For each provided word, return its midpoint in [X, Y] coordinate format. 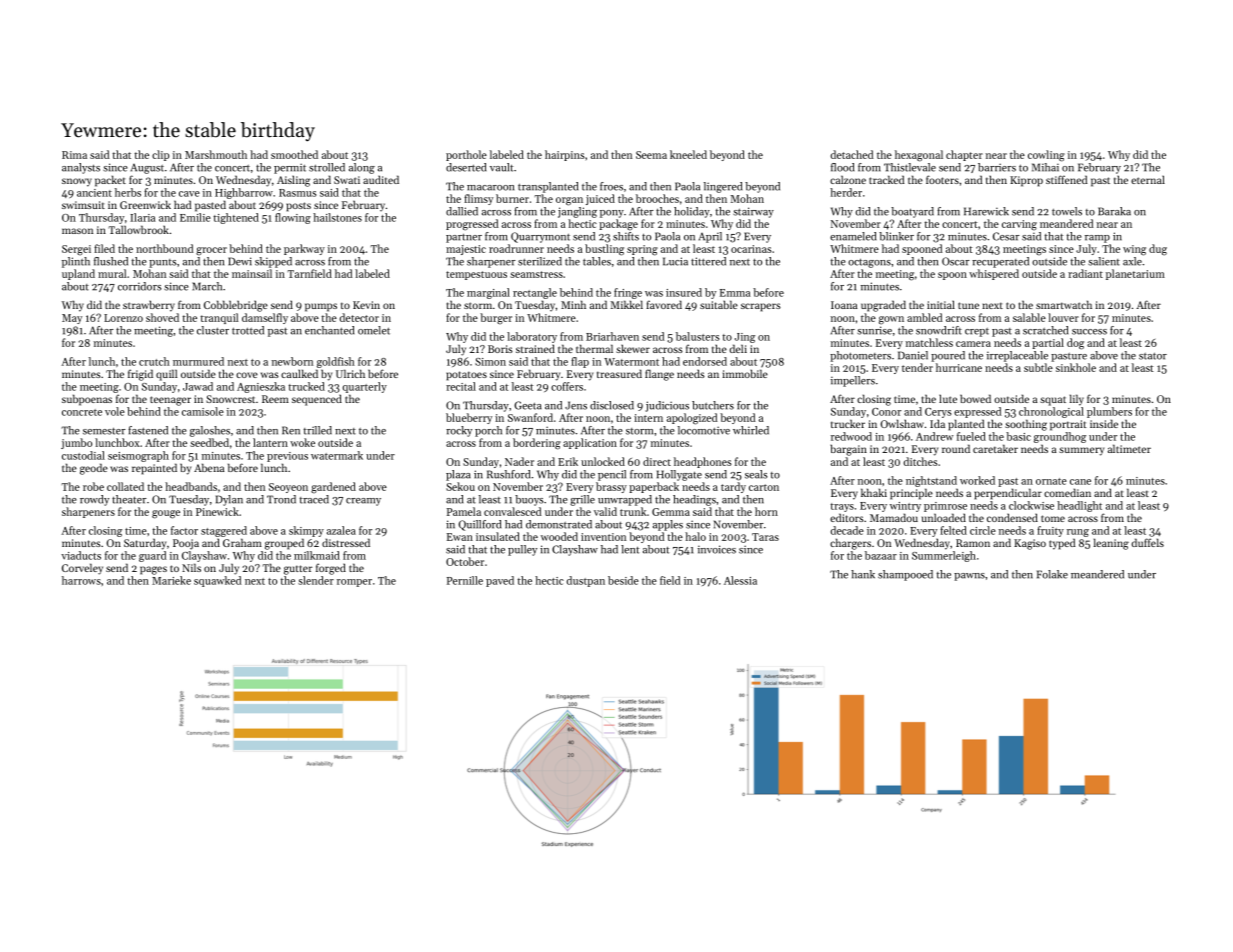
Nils [191, 567]
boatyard [912, 212]
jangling [577, 212]
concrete [82, 412]
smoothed [294, 154]
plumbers [1109, 412]
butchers [713, 405]
